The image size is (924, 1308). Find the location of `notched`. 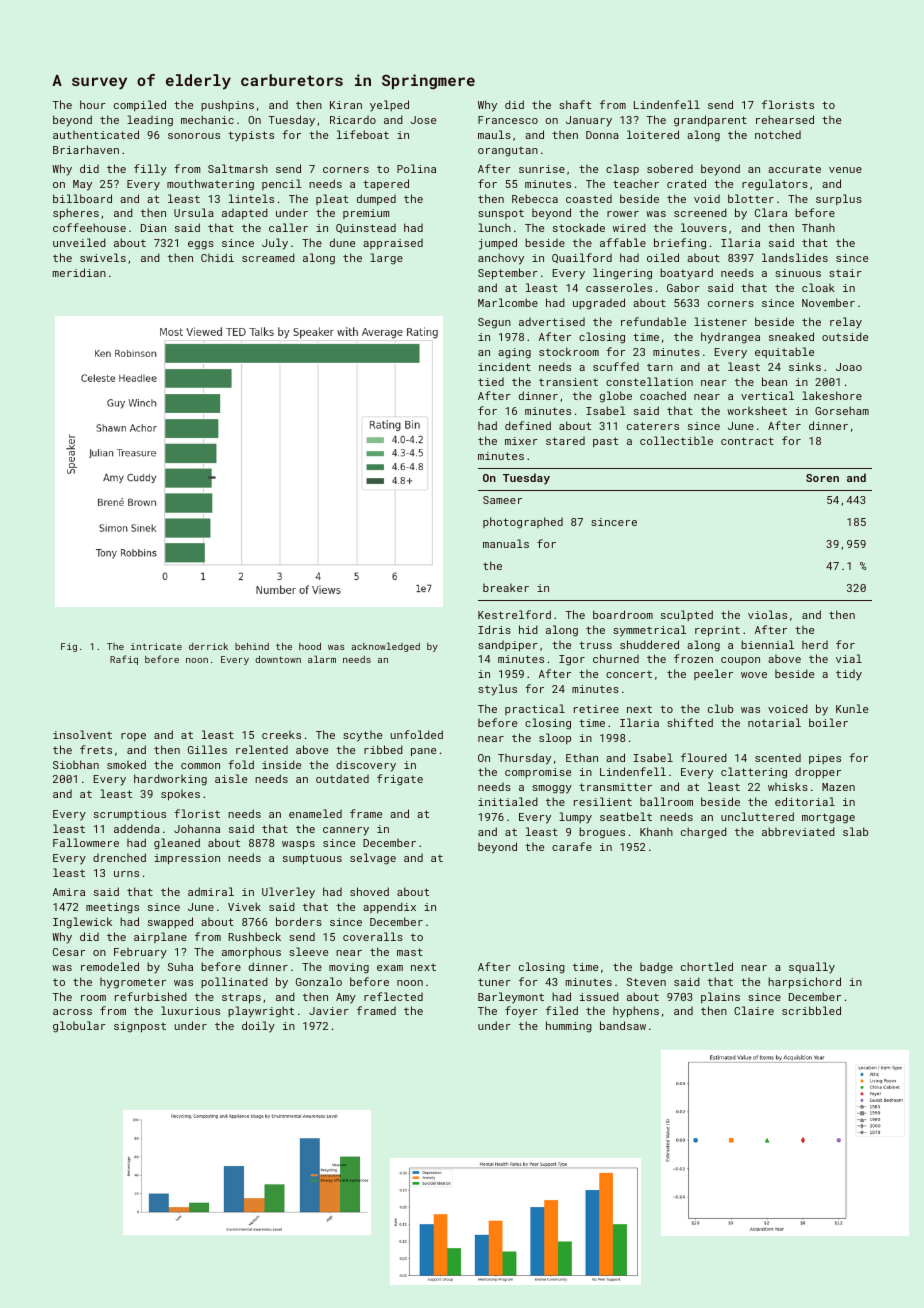

notched is located at coordinates (778, 134).
